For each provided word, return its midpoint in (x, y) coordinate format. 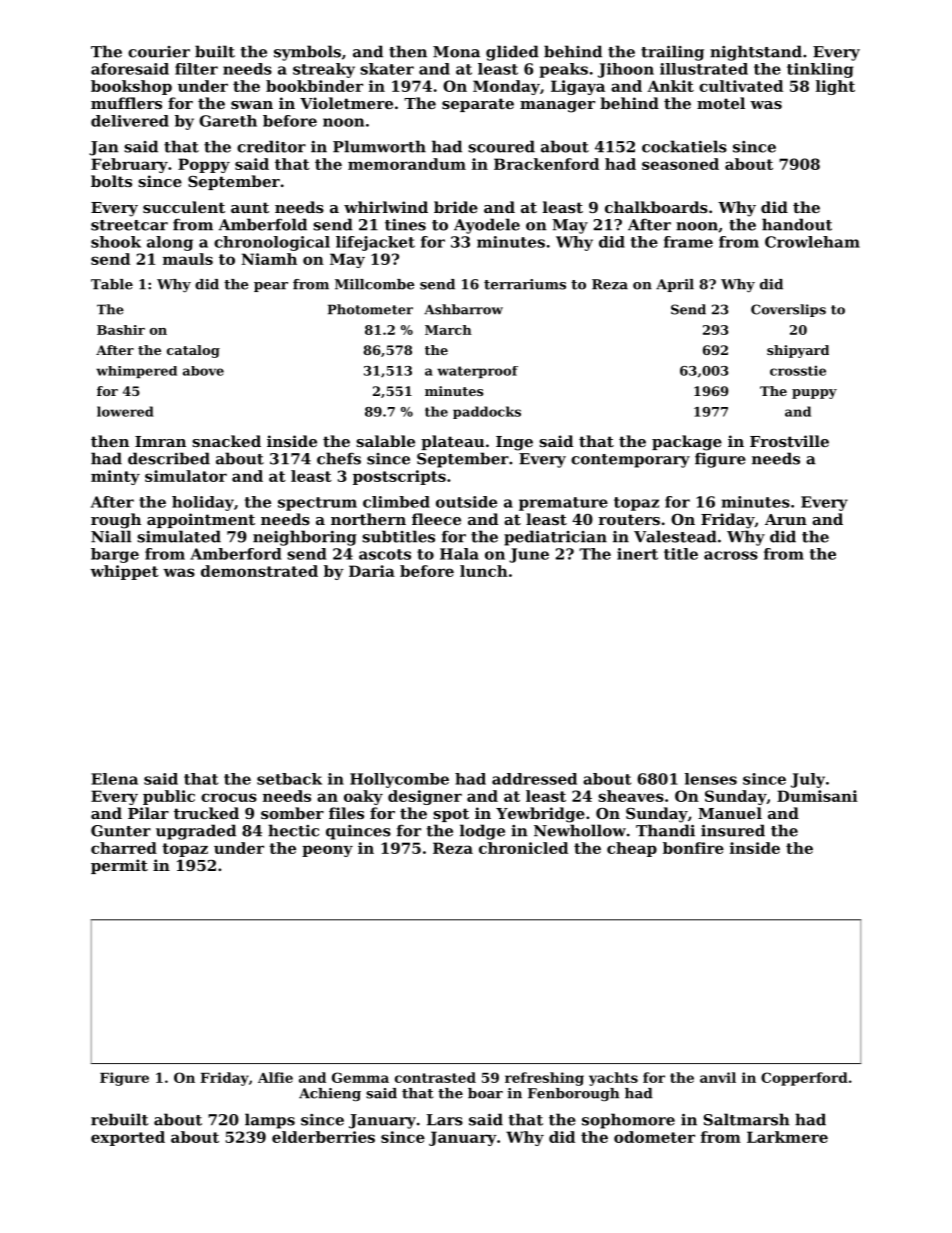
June (529, 555)
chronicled (523, 848)
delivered (130, 121)
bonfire (693, 848)
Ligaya (578, 87)
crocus (229, 797)
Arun (786, 519)
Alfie (275, 1077)
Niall (111, 536)
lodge (482, 832)
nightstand (756, 53)
